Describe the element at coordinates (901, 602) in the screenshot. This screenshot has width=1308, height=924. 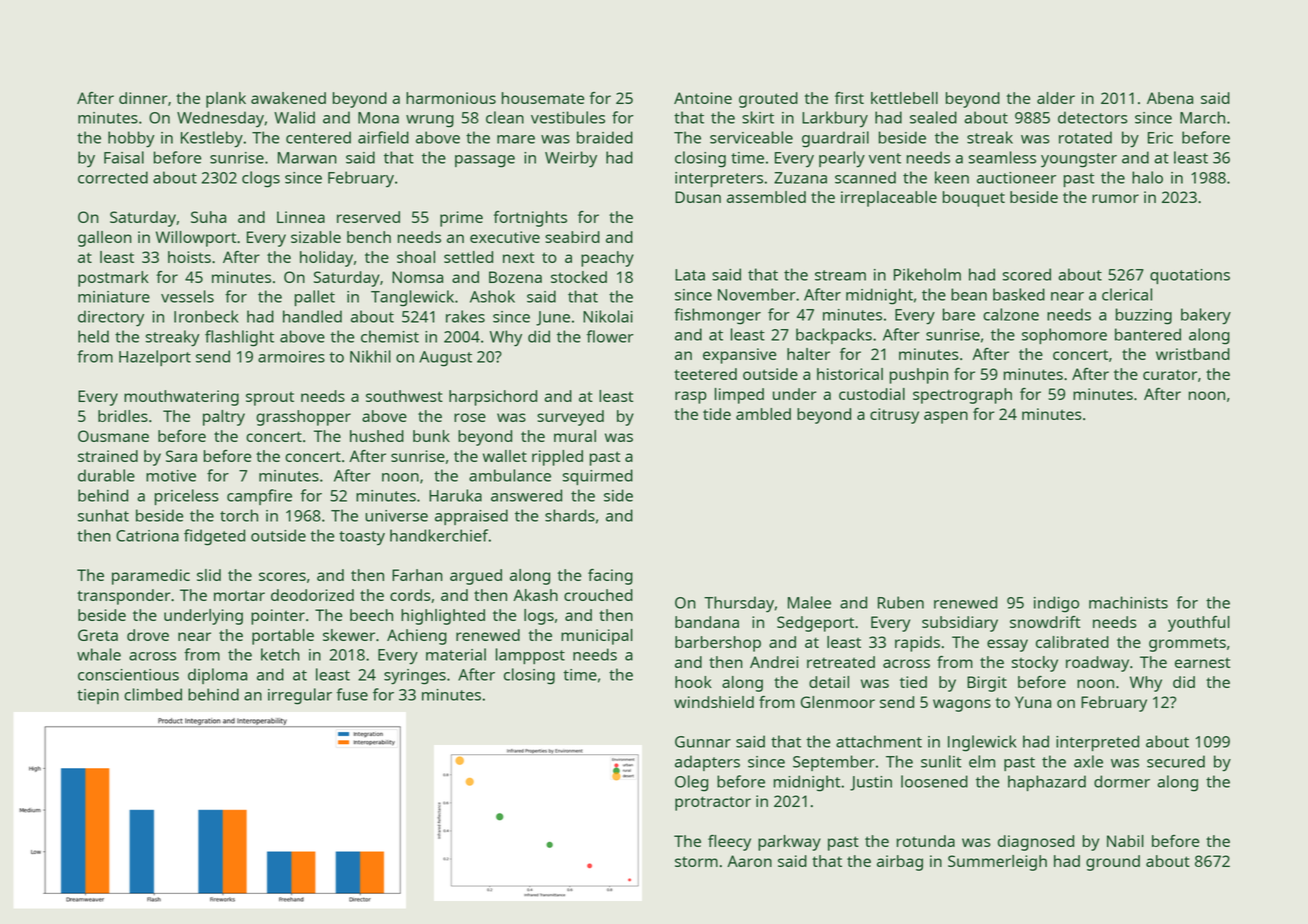
I see `Ruben` at that location.
